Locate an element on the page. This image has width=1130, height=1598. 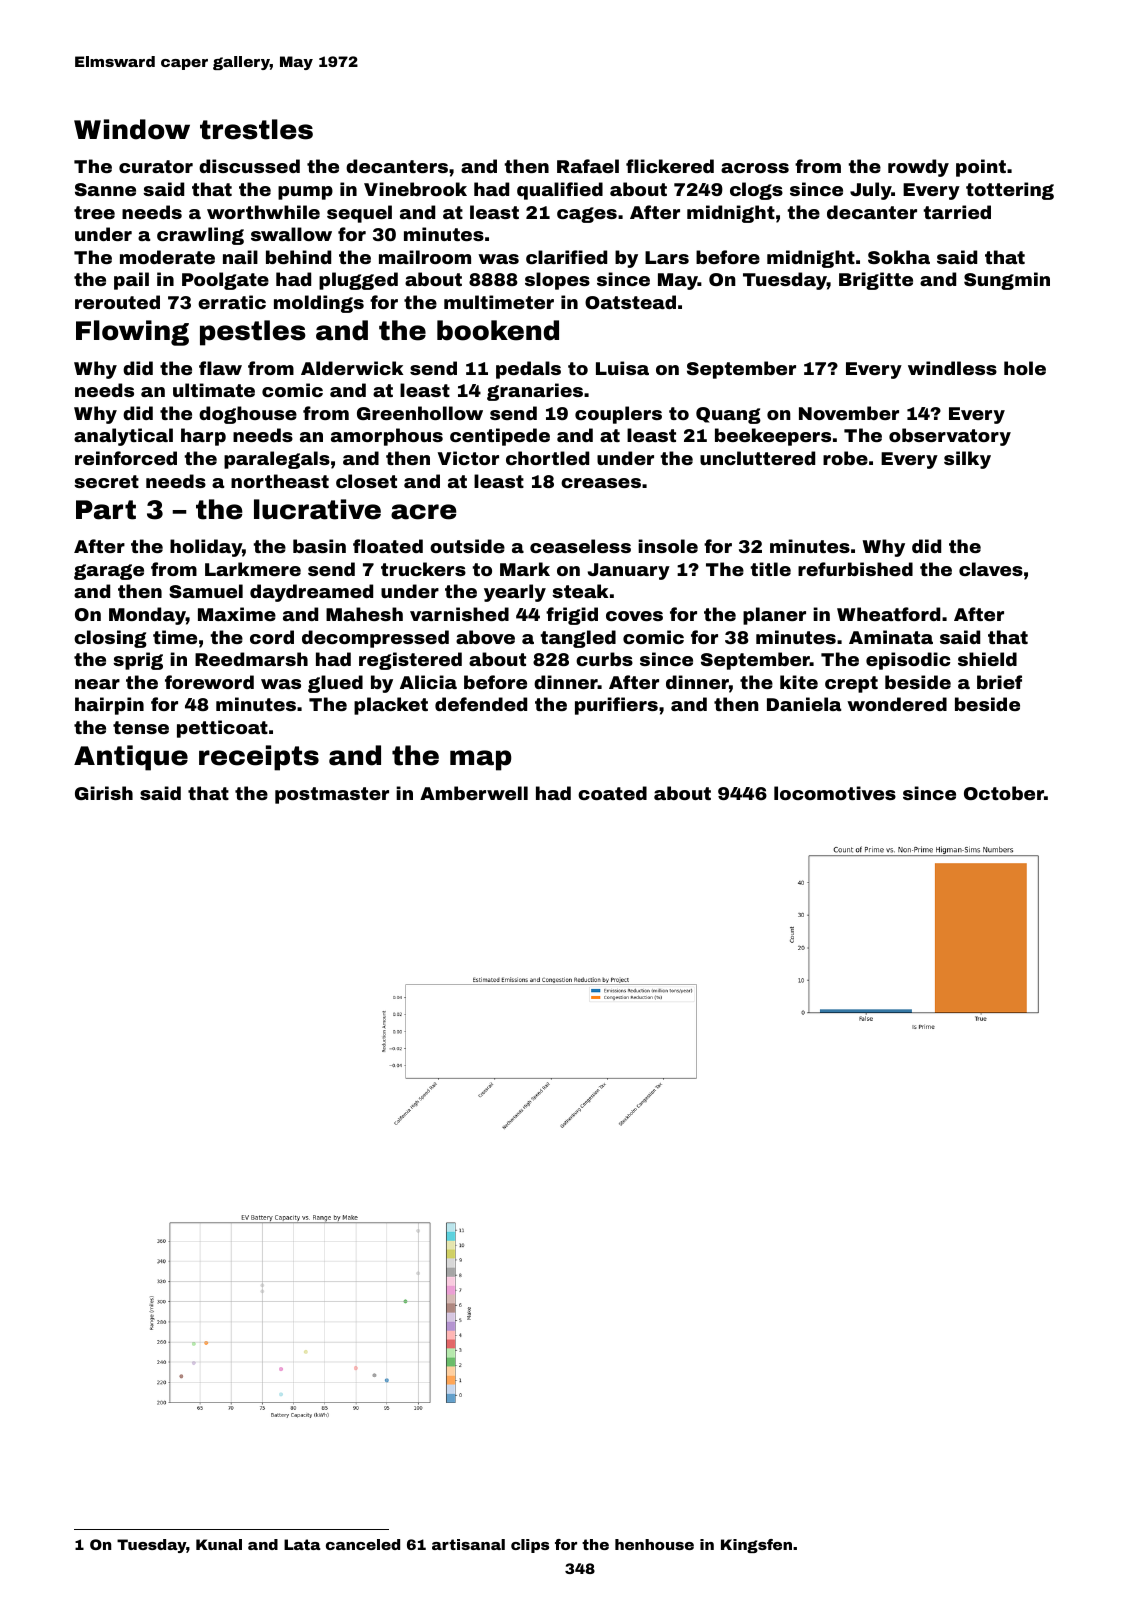
Window is located at coordinates (132, 129).
